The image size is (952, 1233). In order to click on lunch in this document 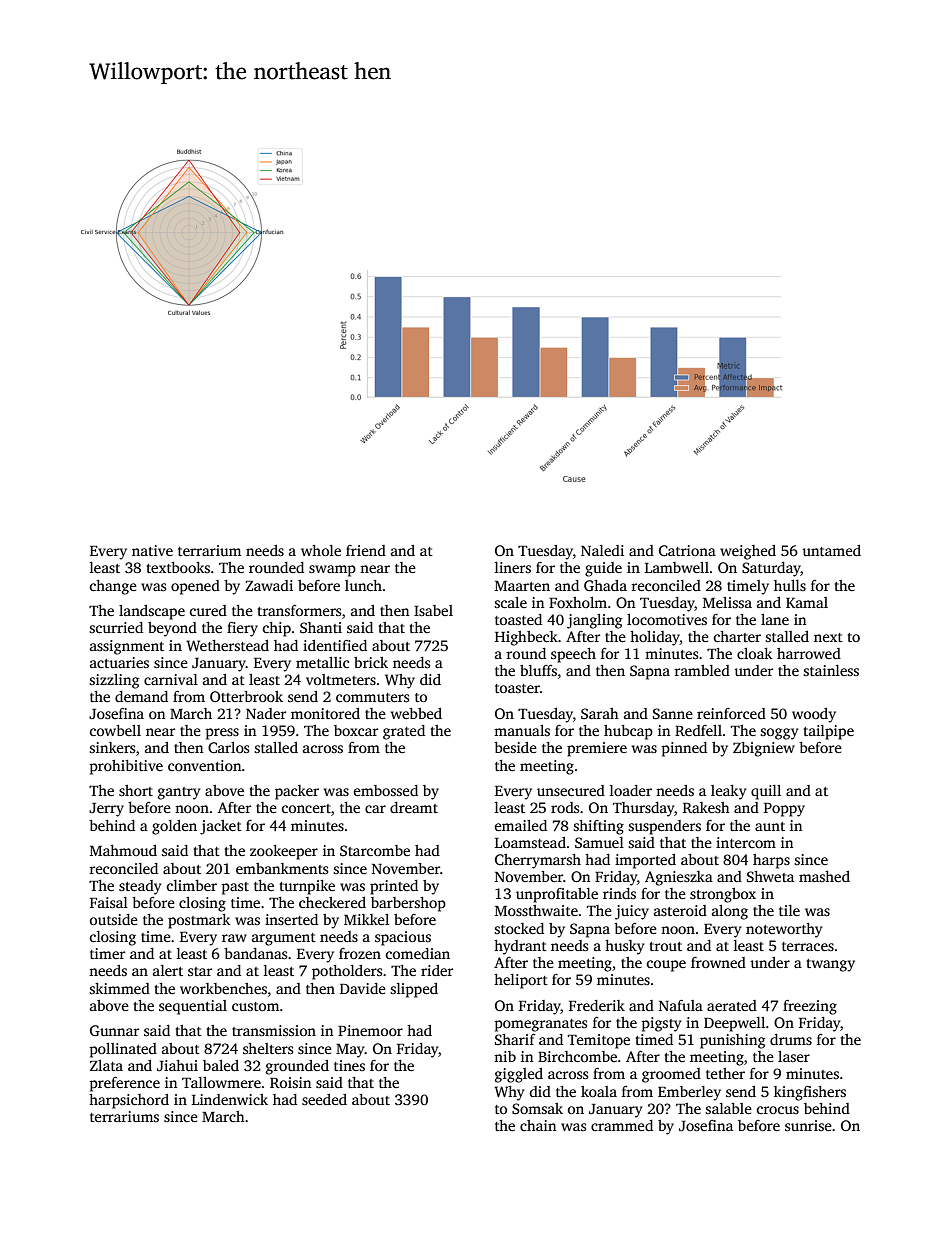, I will do `click(363, 585)`.
